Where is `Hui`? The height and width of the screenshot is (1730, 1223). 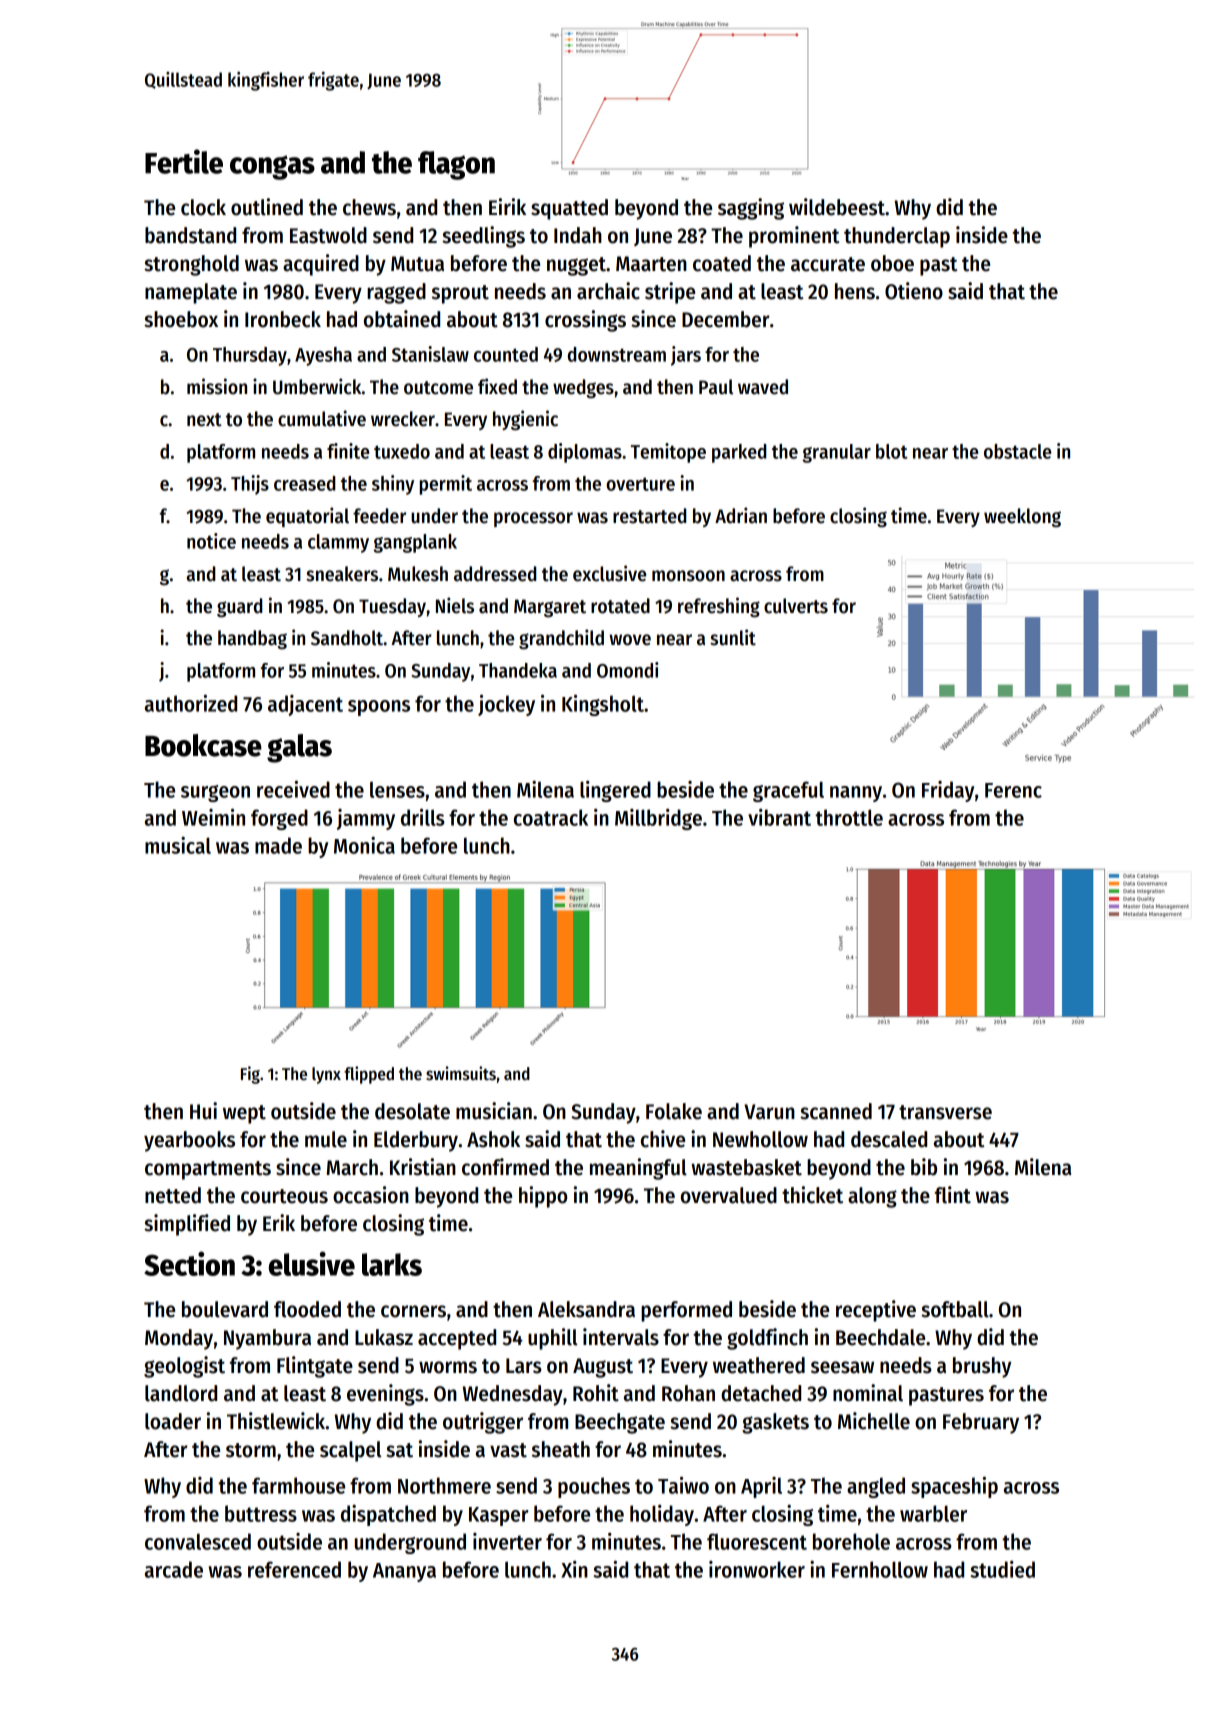
Hui is located at coordinates (203, 1111).
